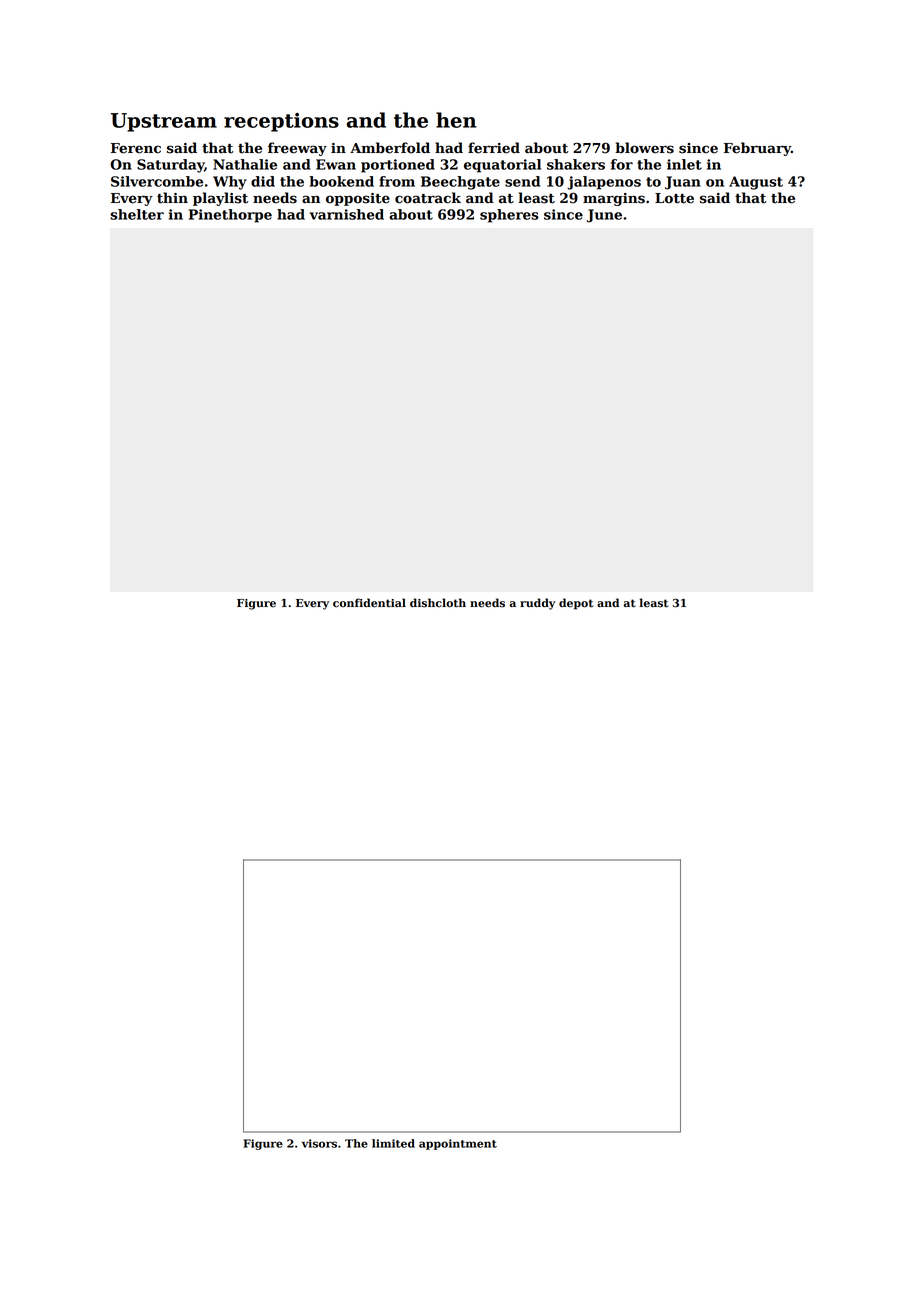 The width and height of the screenshot is (924, 1308). I want to click on shelter, so click(137, 214).
